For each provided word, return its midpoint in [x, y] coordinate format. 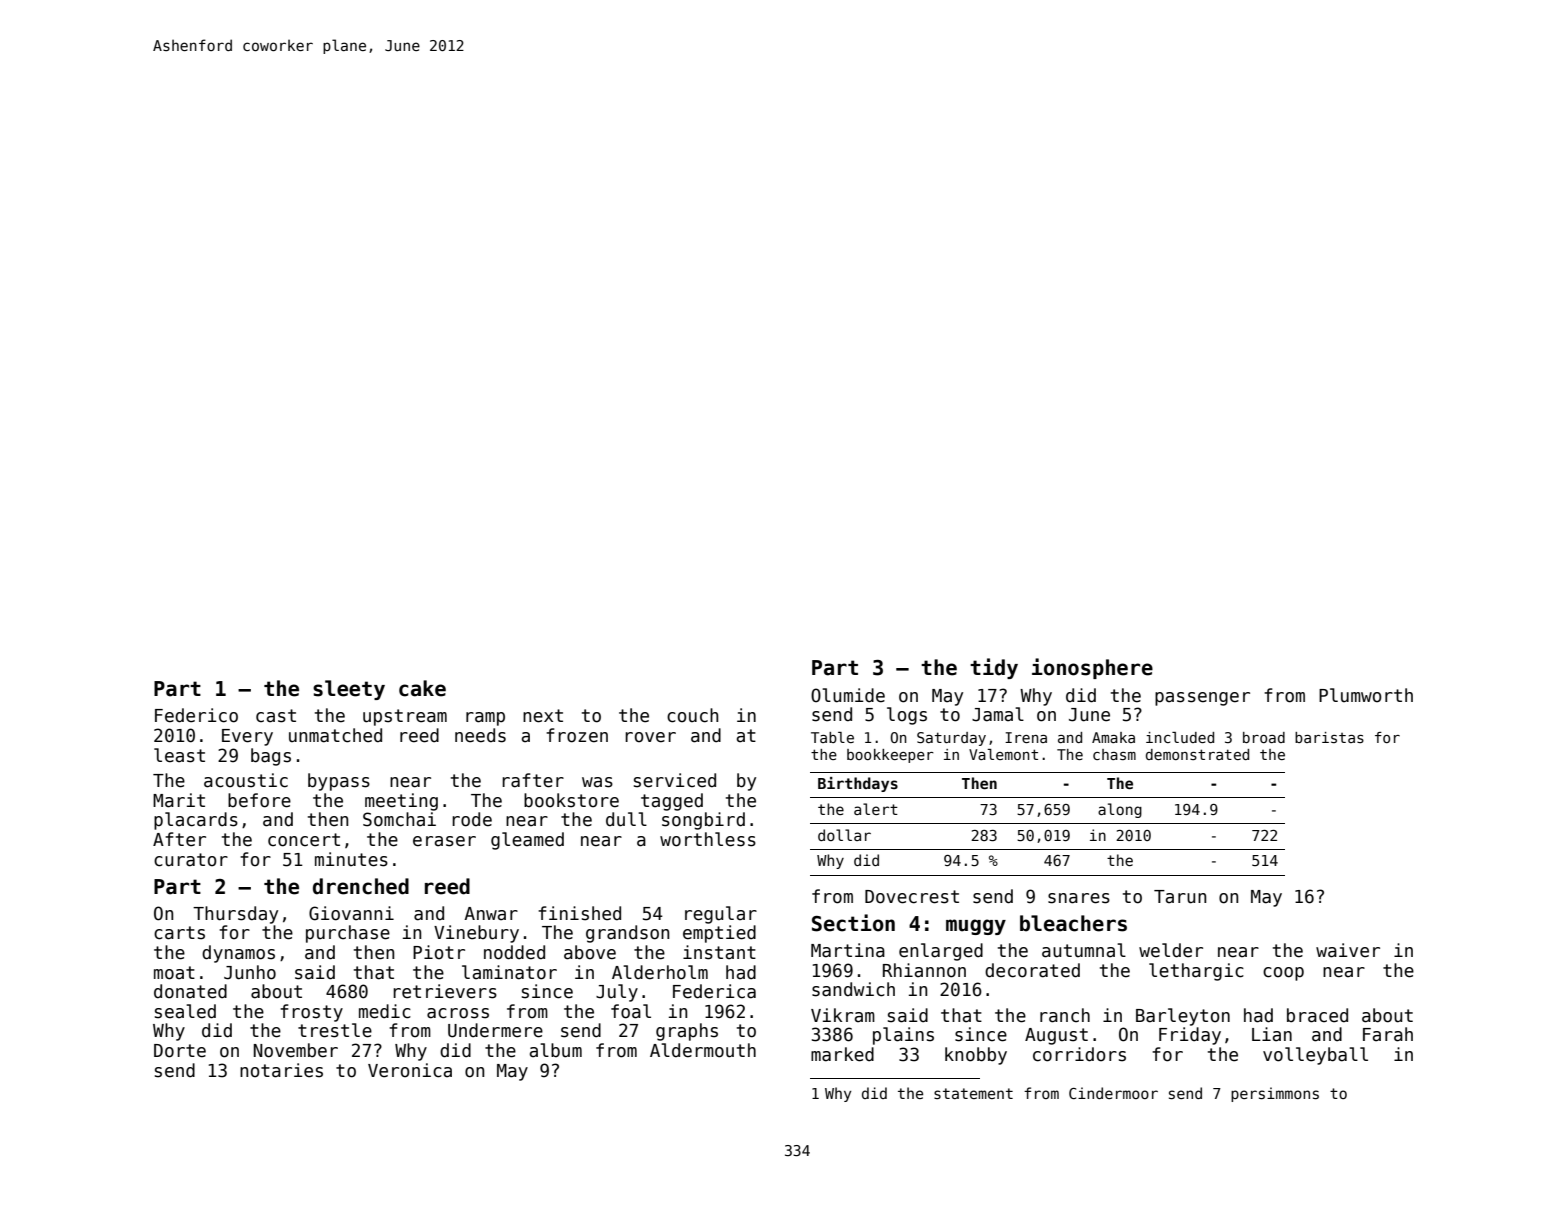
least [179, 755]
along [1120, 810]
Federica [714, 991]
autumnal [1084, 950]
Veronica [410, 1070]
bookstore [571, 800]
